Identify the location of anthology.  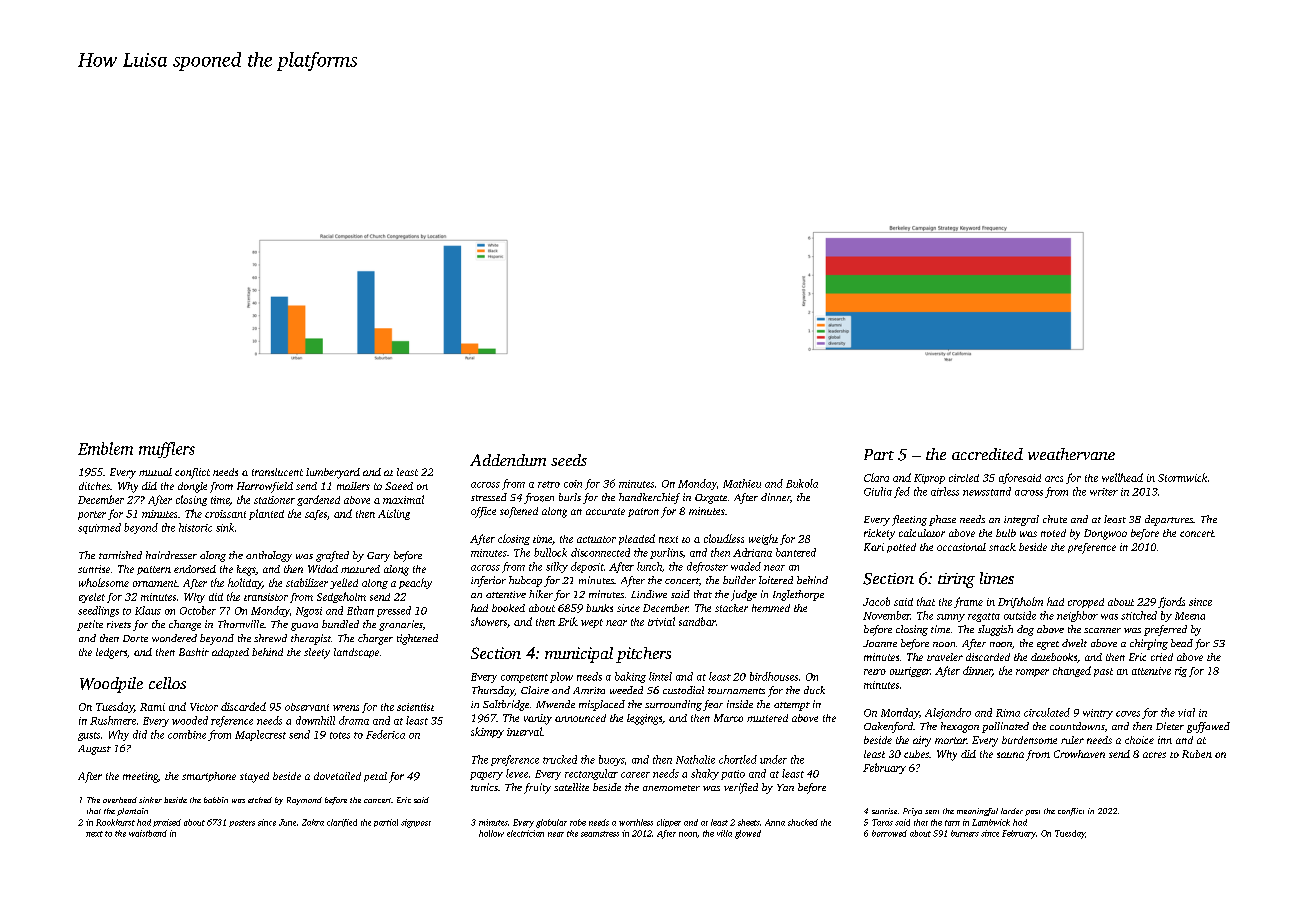
(269, 556).
